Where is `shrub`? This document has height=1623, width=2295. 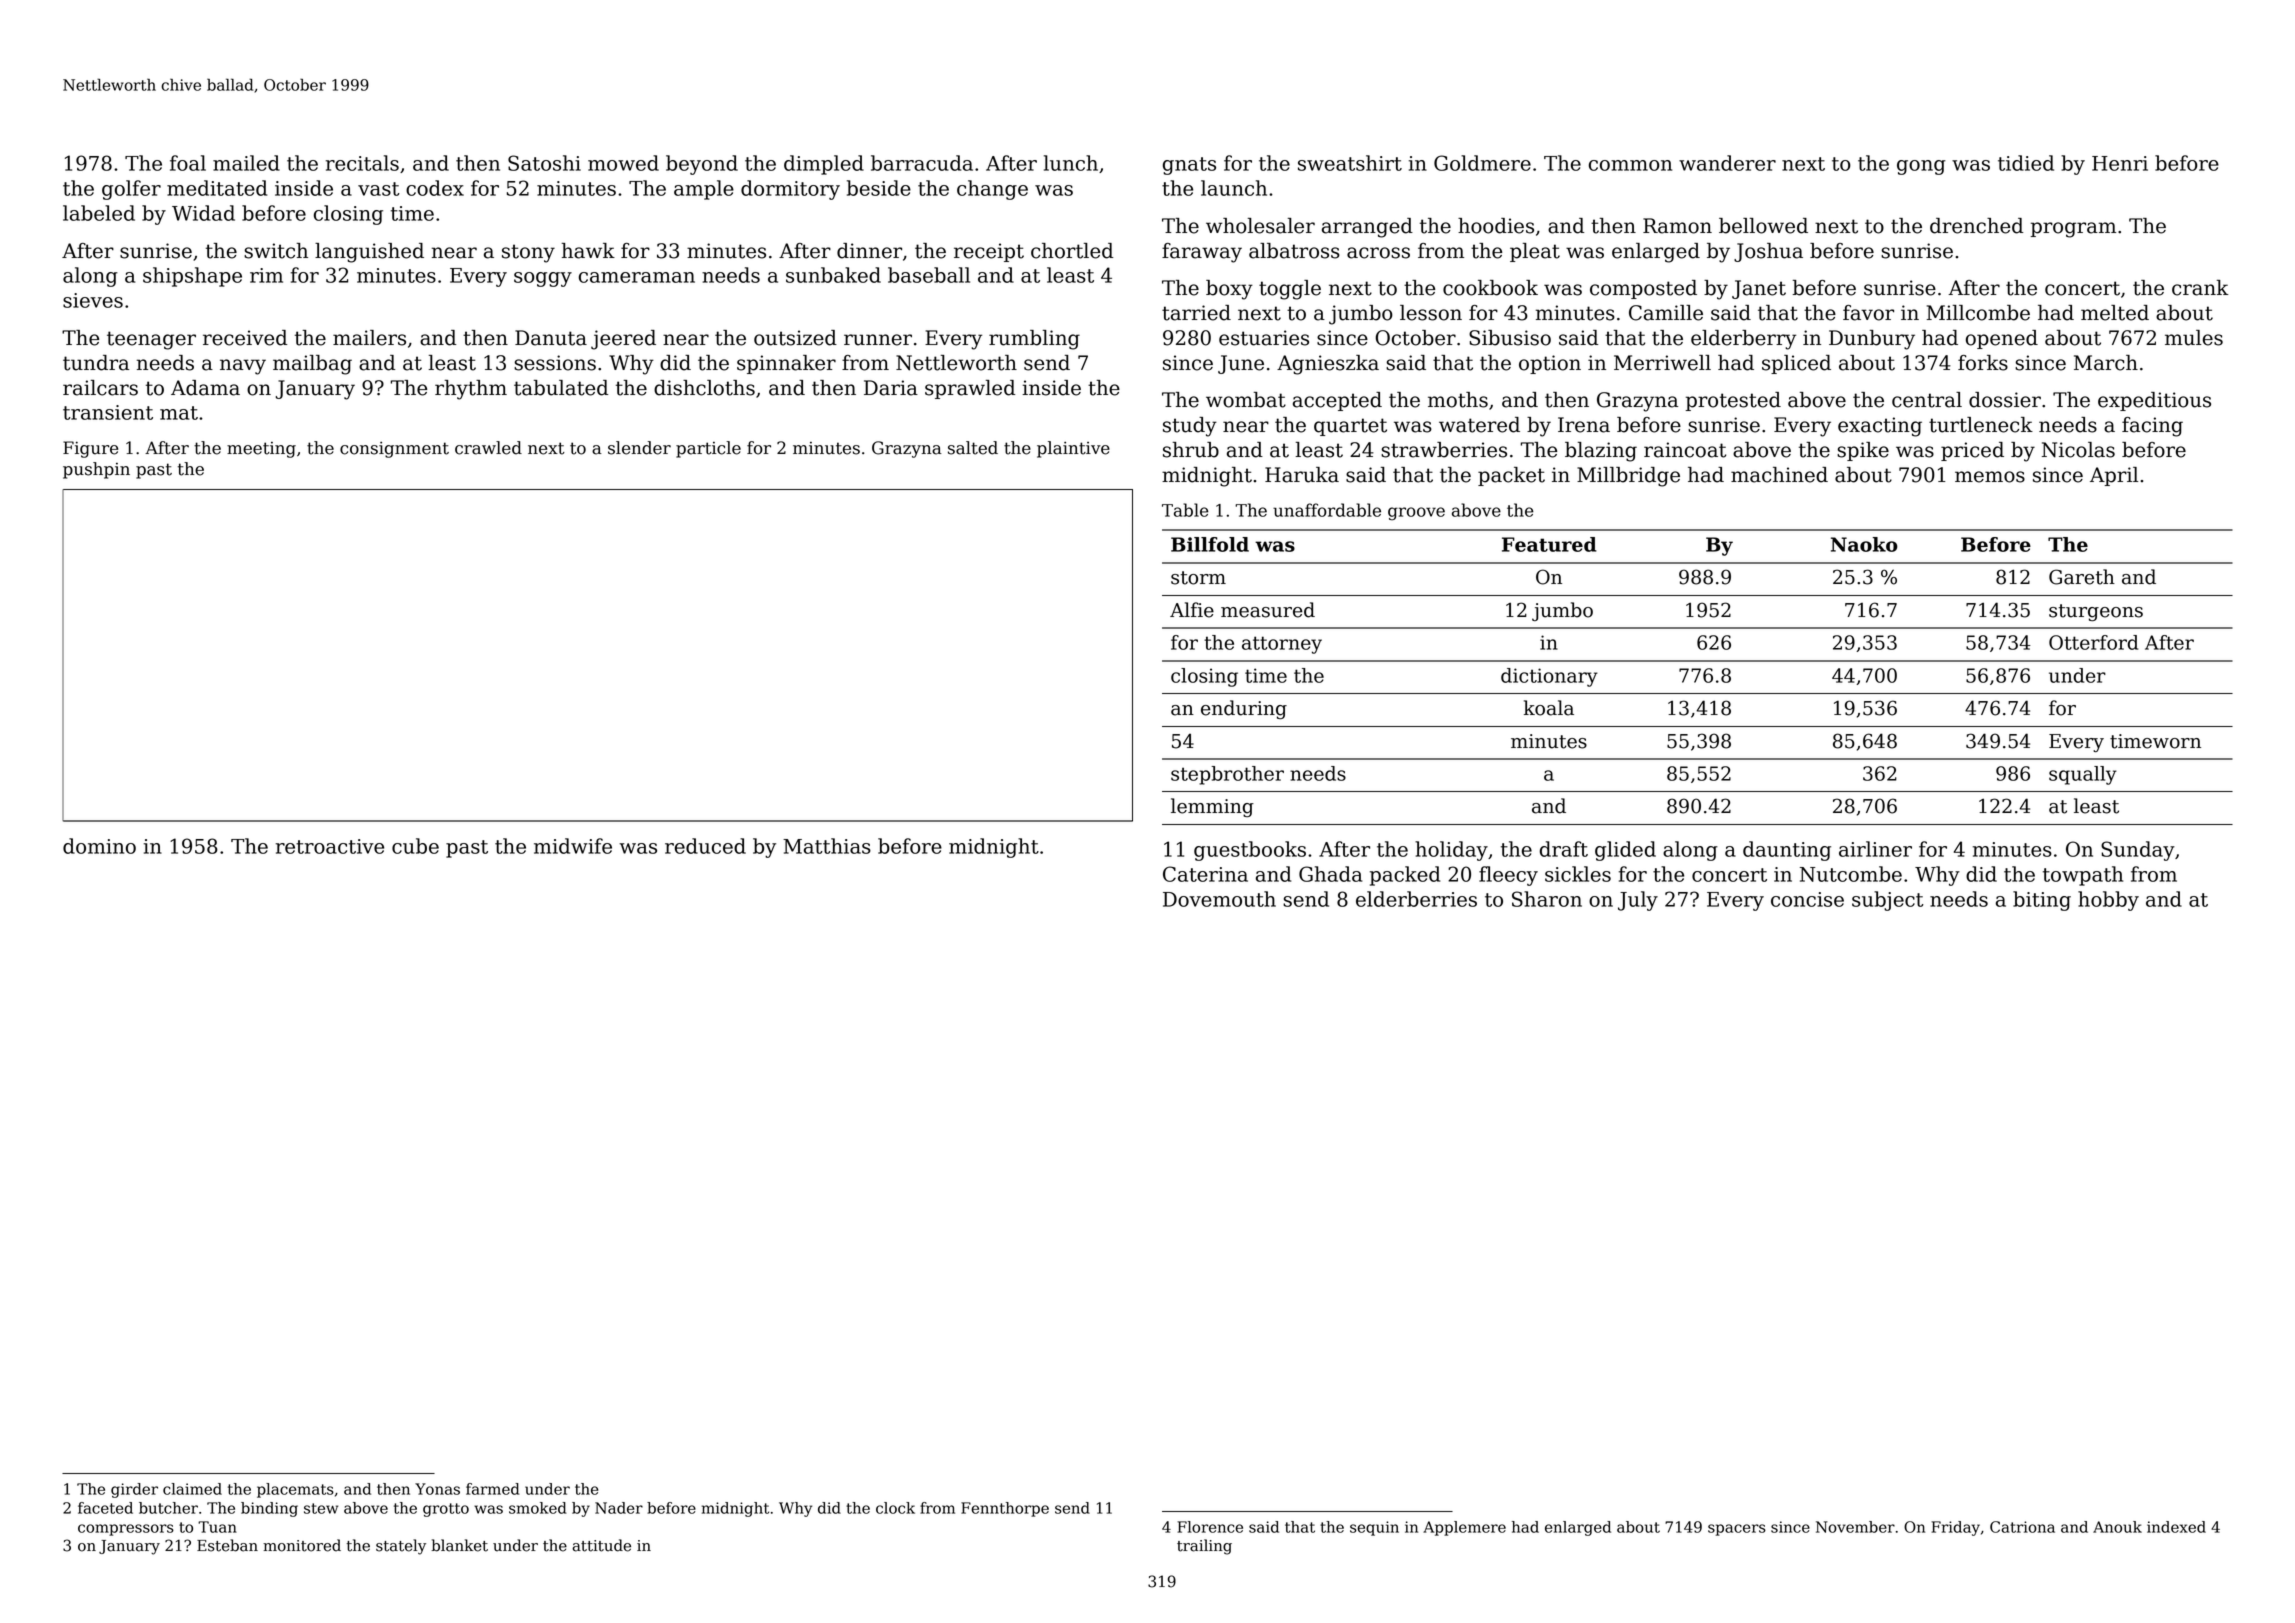 shrub is located at coordinates (1191, 450).
